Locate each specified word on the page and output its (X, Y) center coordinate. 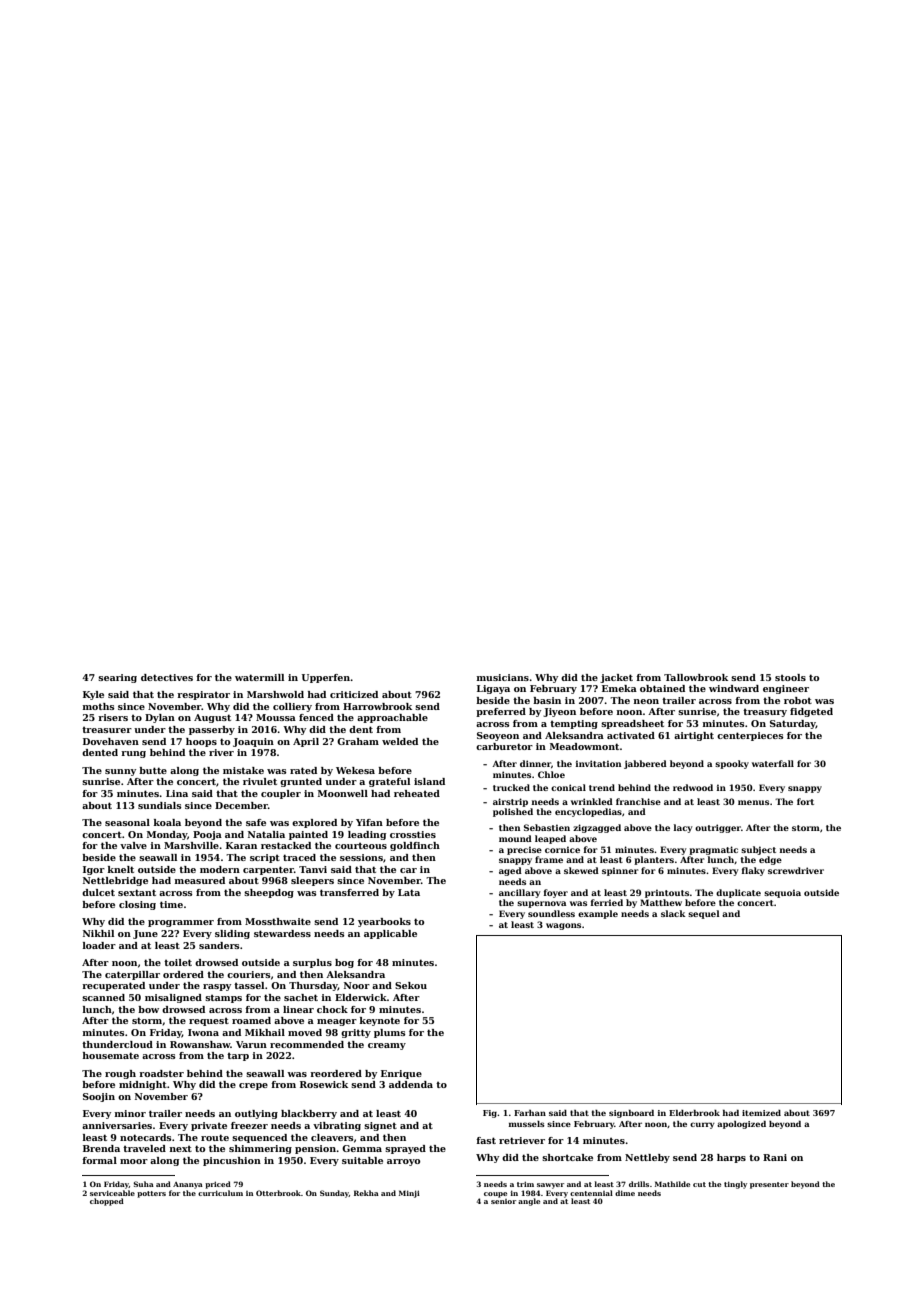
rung (133, 754)
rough (120, 1074)
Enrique (401, 1074)
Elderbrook (694, 1113)
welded (400, 741)
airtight (694, 736)
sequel (704, 914)
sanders (219, 945)
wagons (563, 926)
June (145, 934)
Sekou (411, 985)
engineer (786, 689)
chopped (107, 1202)
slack (673, 913)
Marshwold (275, 694)
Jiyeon (559, 712)
